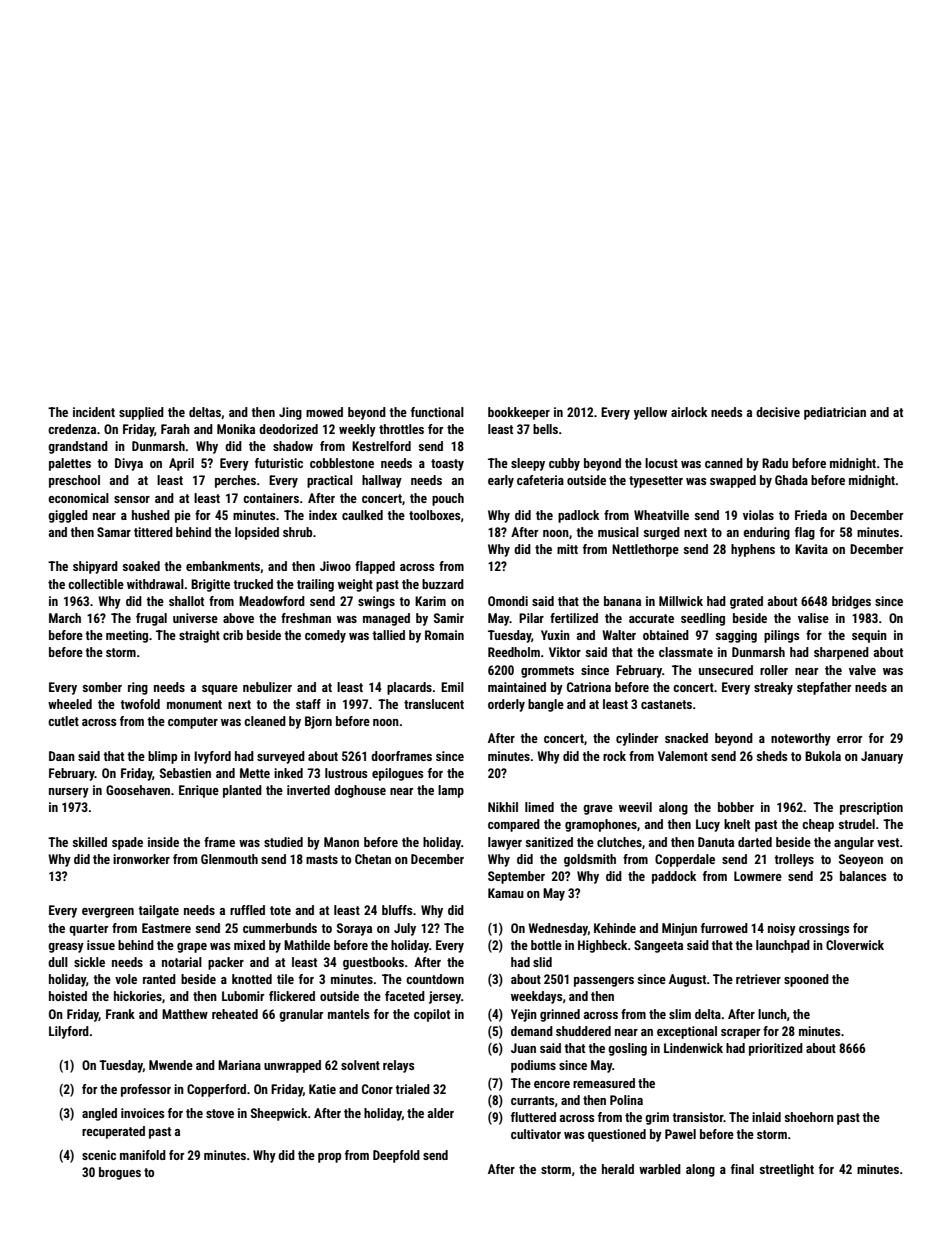 The width and height of the screenshot is (952, 1233). Describe the element at coordinates (516, 877) in the screenshot. I see `September` at that location.
